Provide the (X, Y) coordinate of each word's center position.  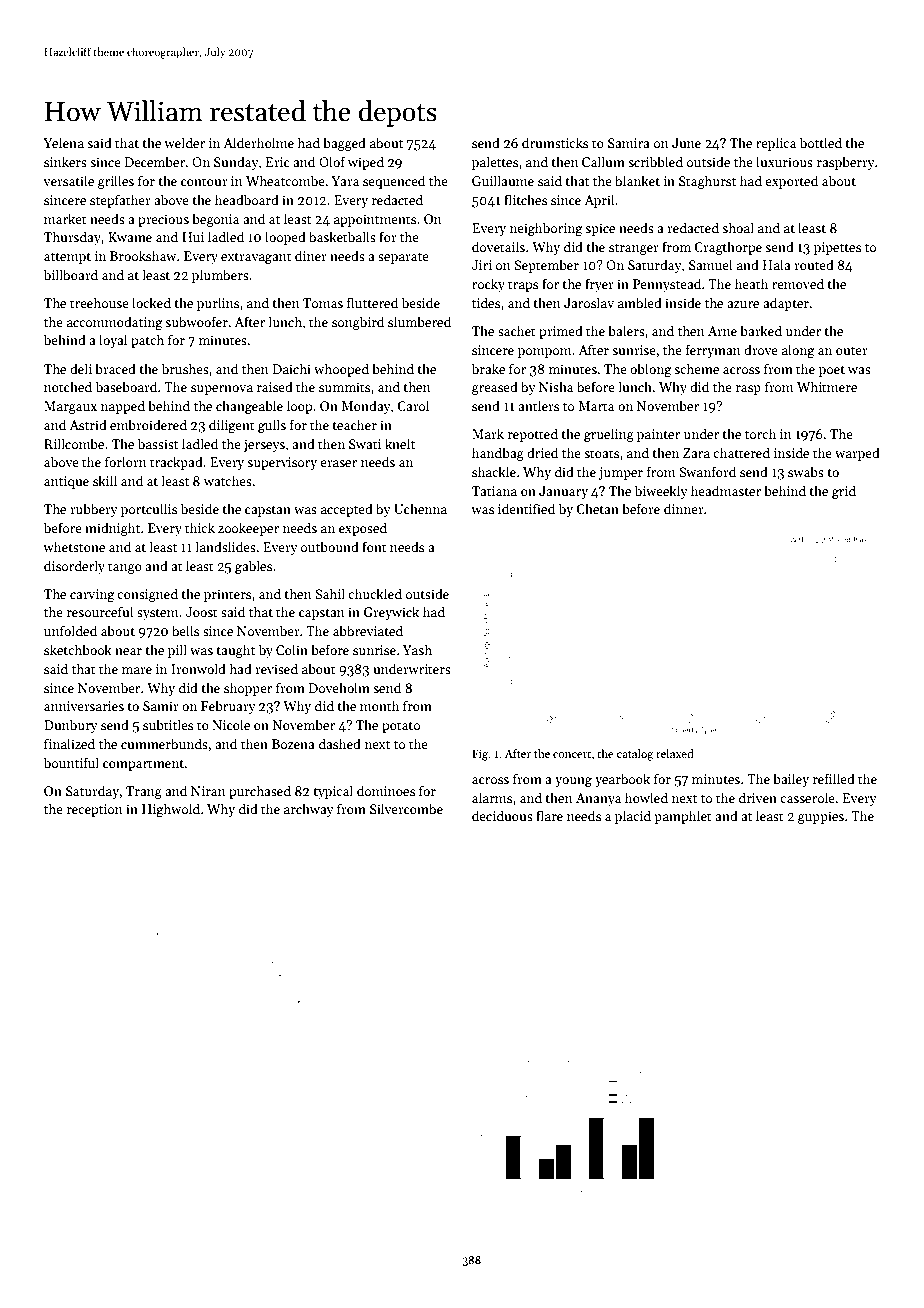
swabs (806, 471)
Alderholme (258, 142)
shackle (494, 471)
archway (309, 810)
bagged (344, 144)
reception (95, 810)
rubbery (94, 510)
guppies (821, 817)
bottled (821, 142)
